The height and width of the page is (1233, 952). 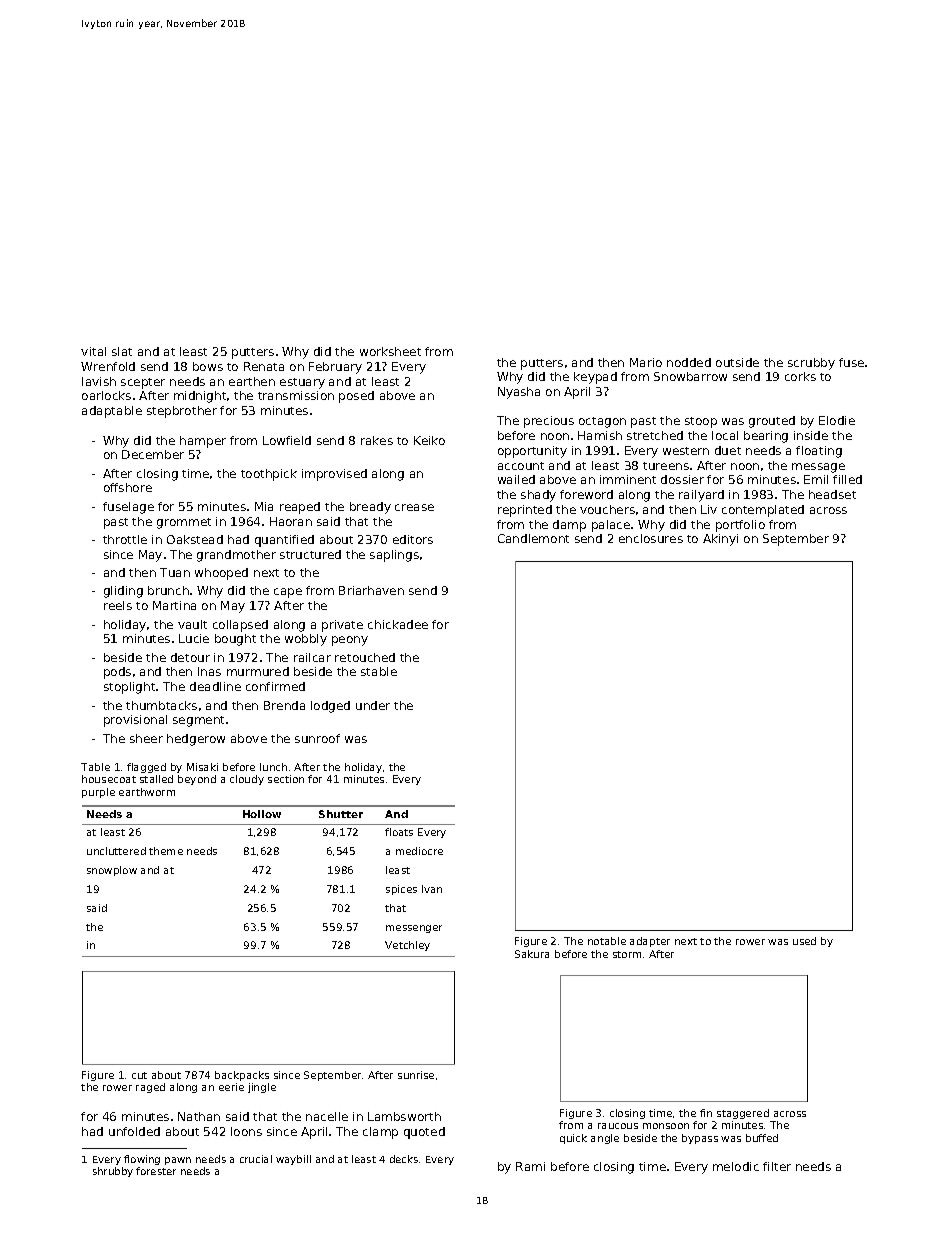 I want to click on Rami, so click(x=530, y=1166).
